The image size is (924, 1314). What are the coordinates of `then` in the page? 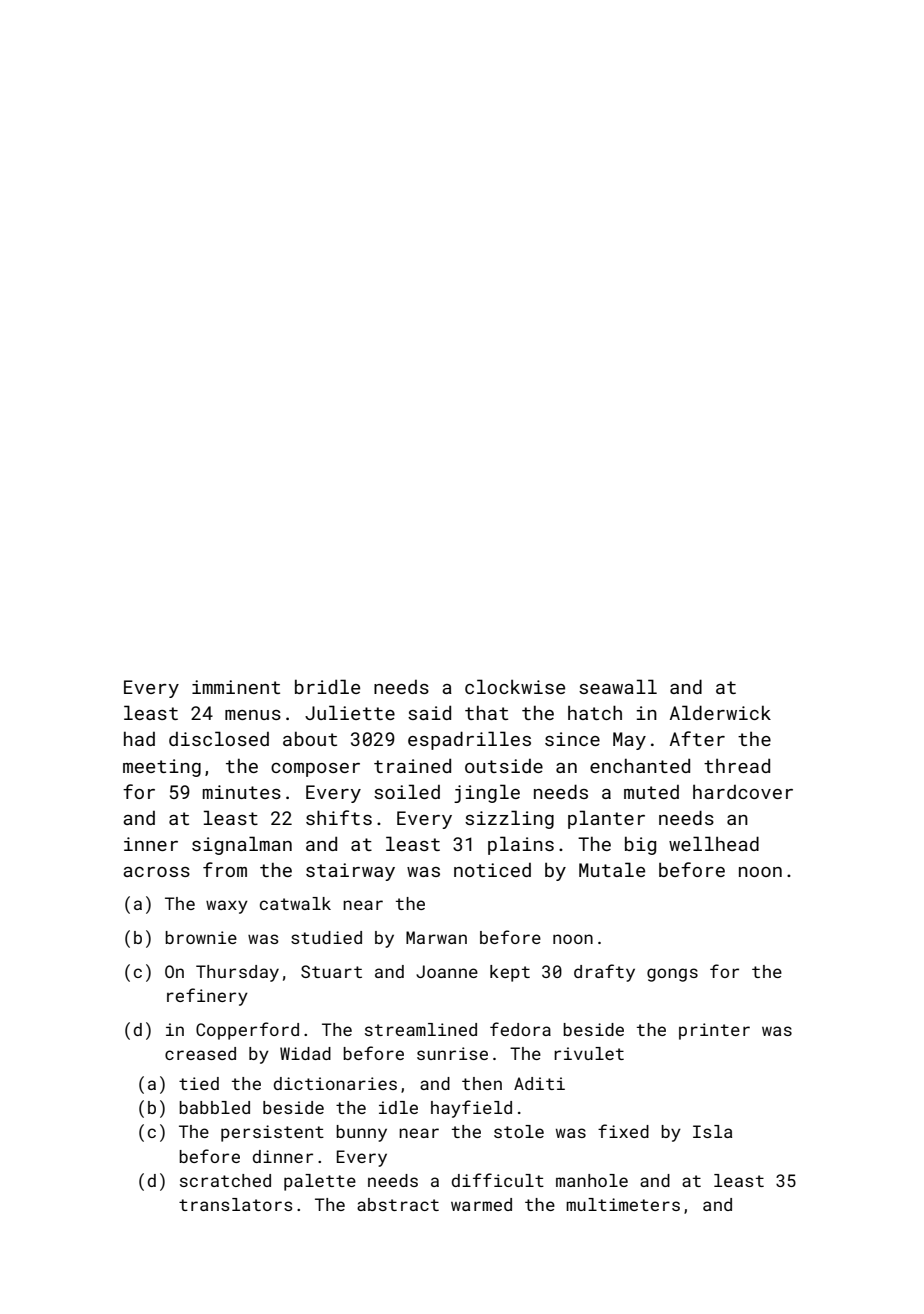 It's located at (482, 1083).
